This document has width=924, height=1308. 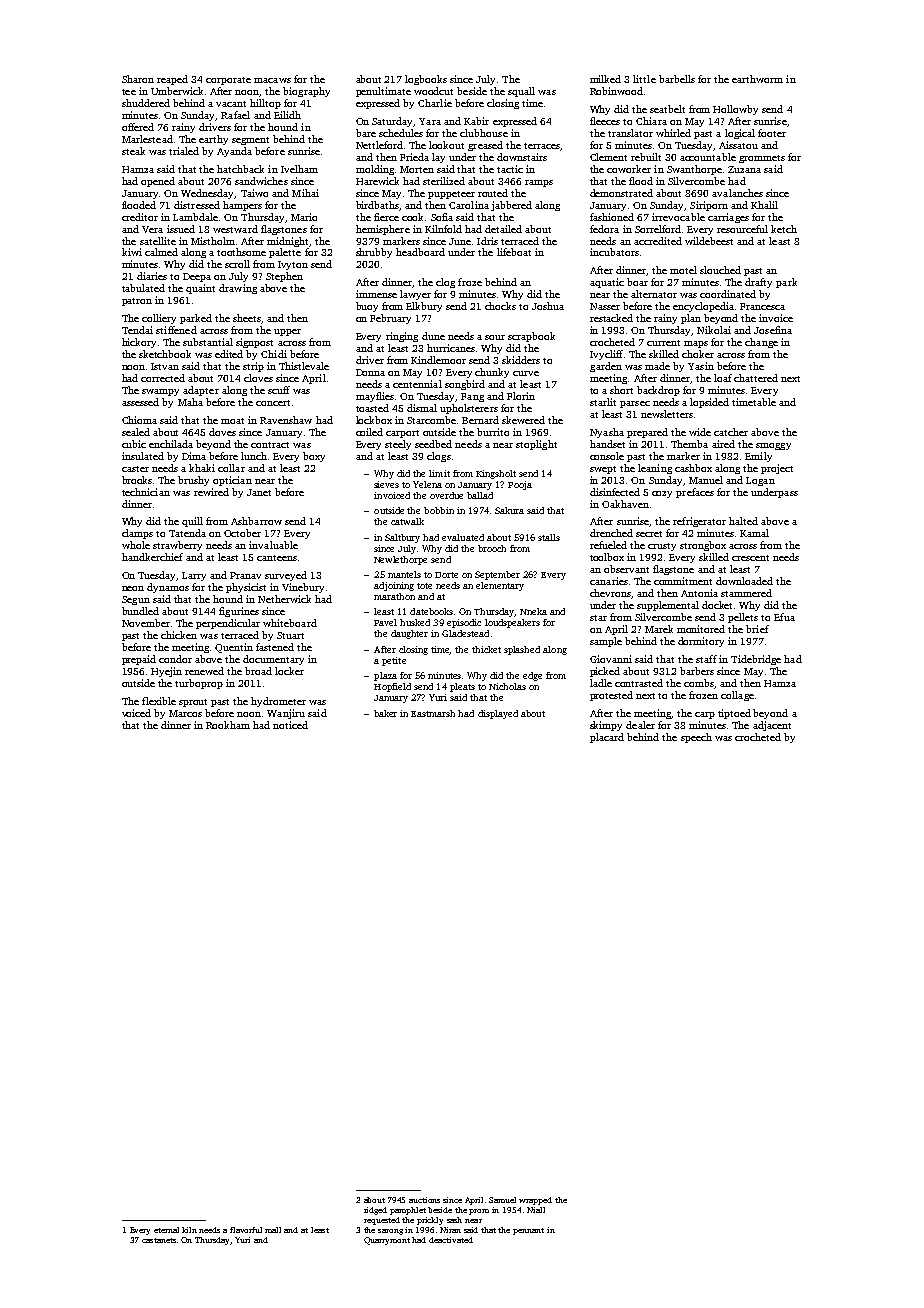 What do you see at coordinates (132, 252) in the document?
I see `kiwi` at bounding box center [132, 252].
